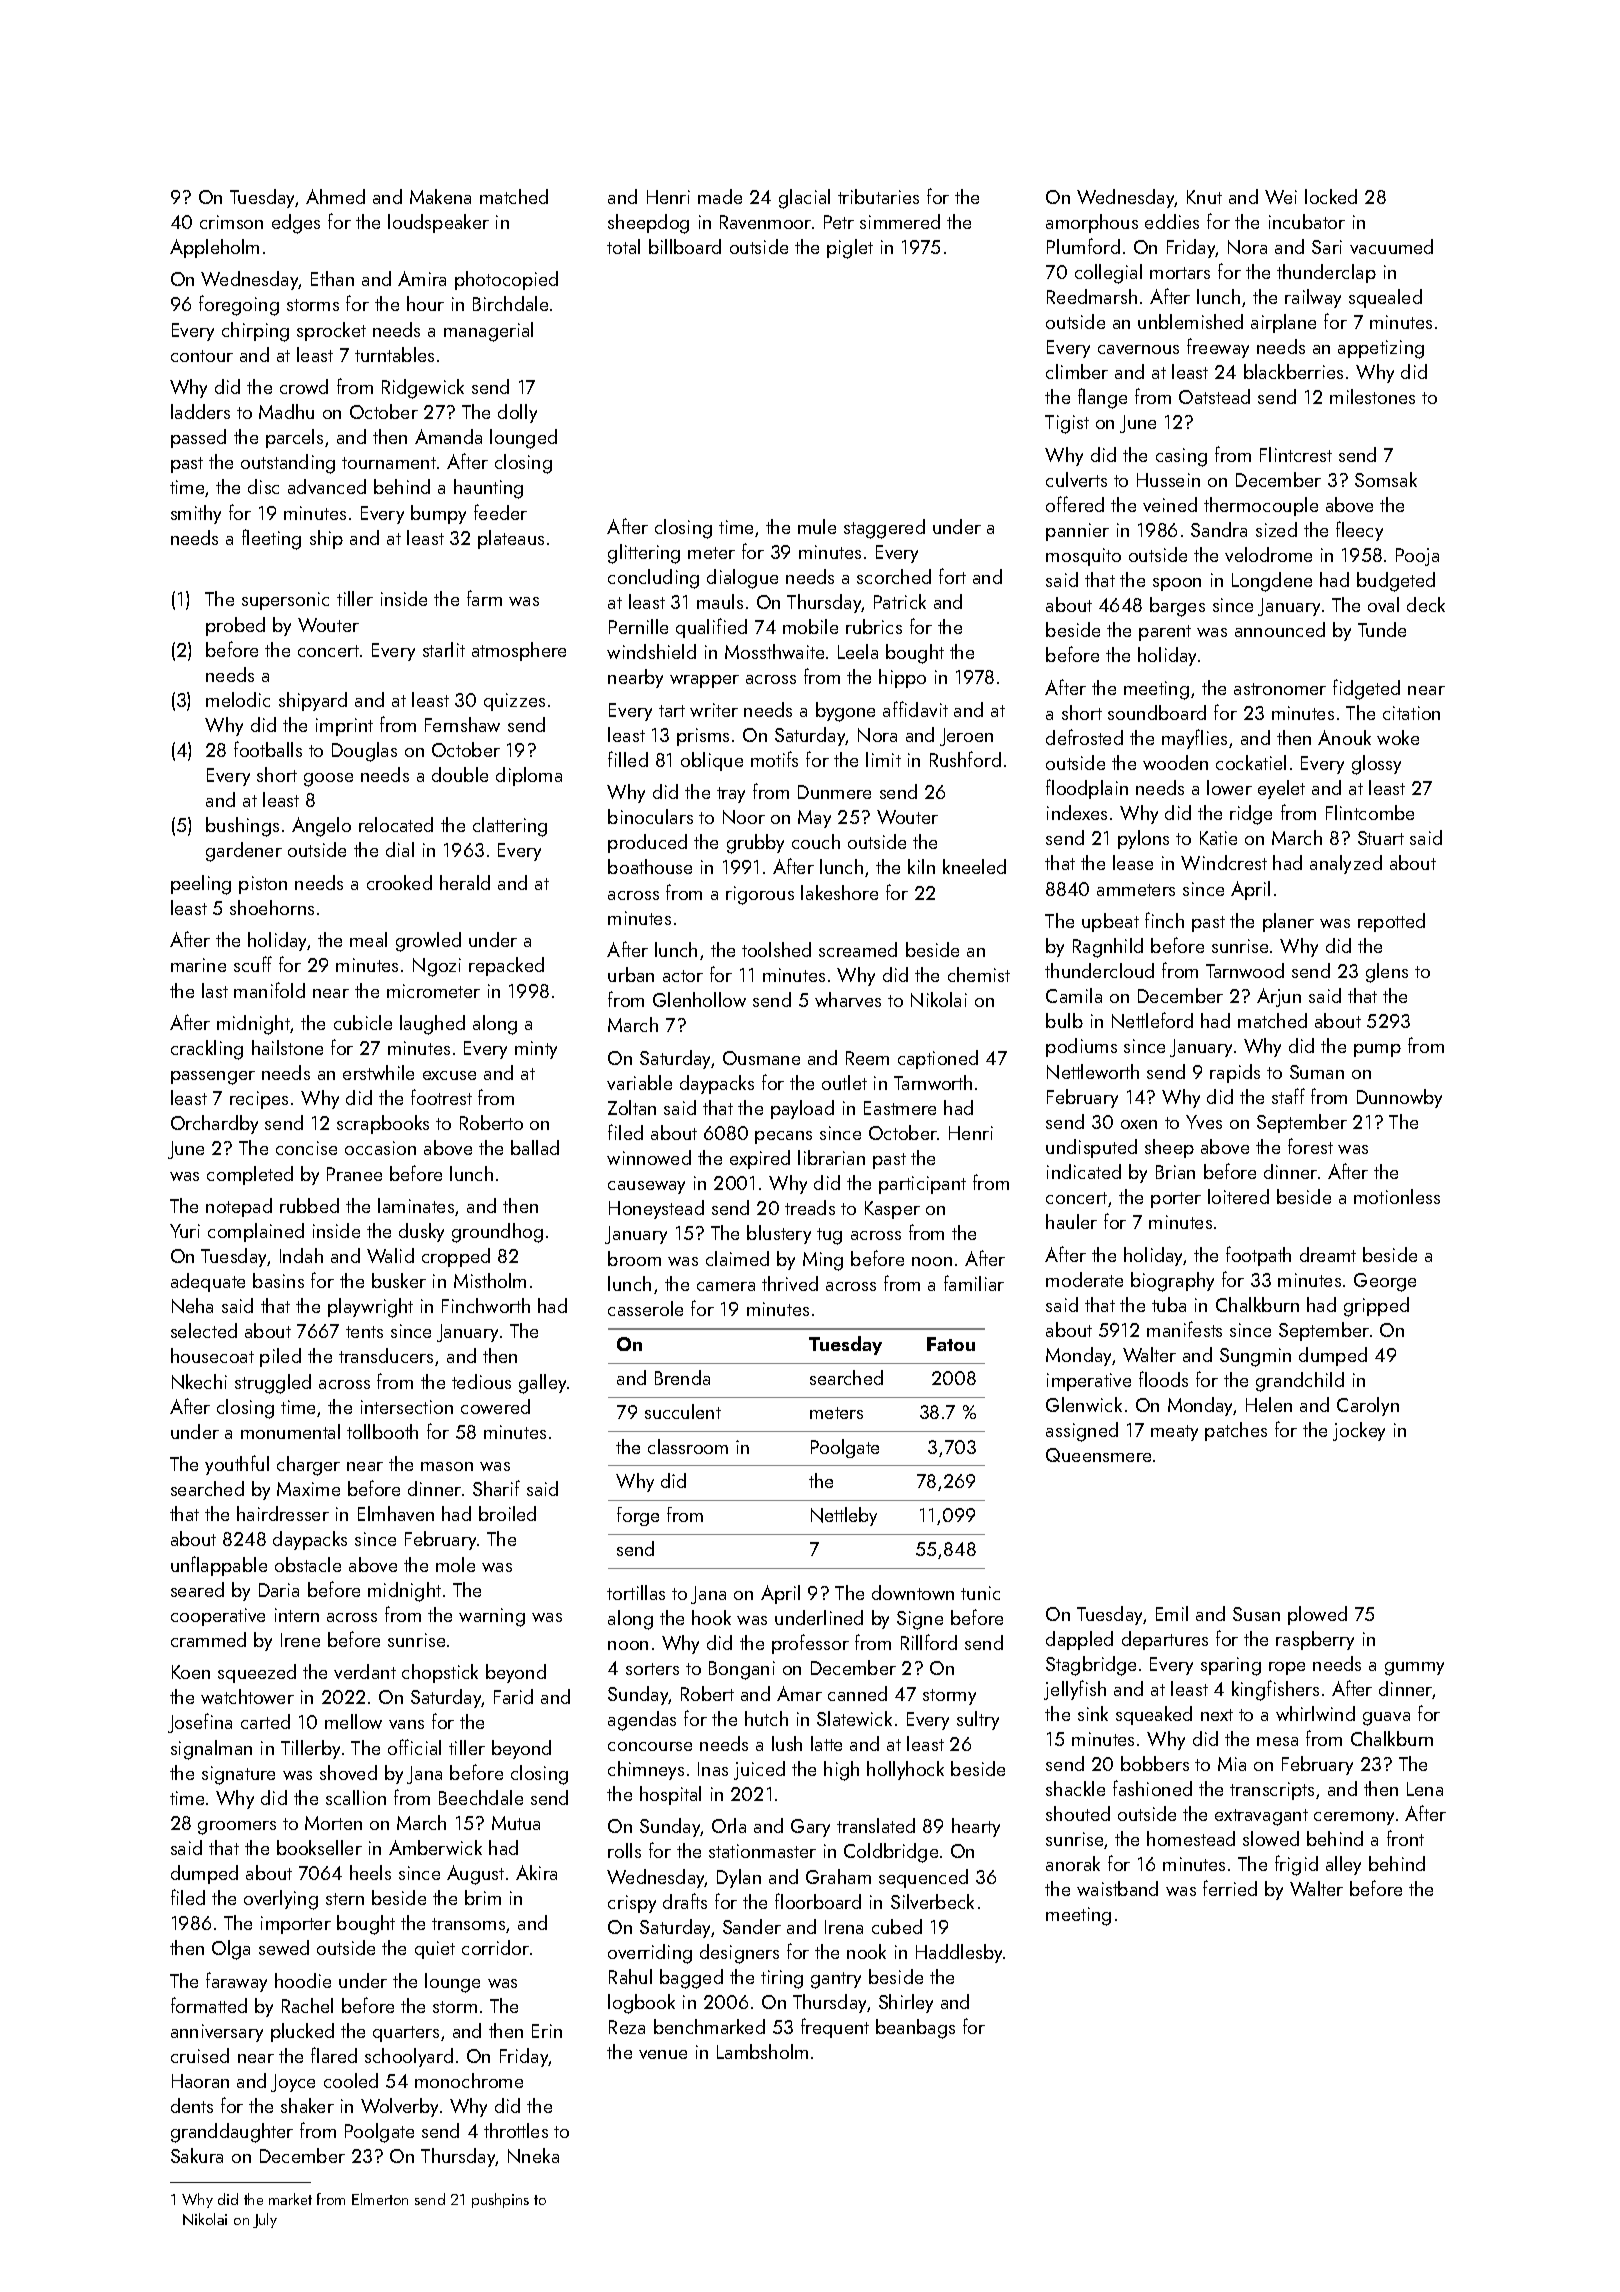  I want to click on patches, so click(1236, 1431).
